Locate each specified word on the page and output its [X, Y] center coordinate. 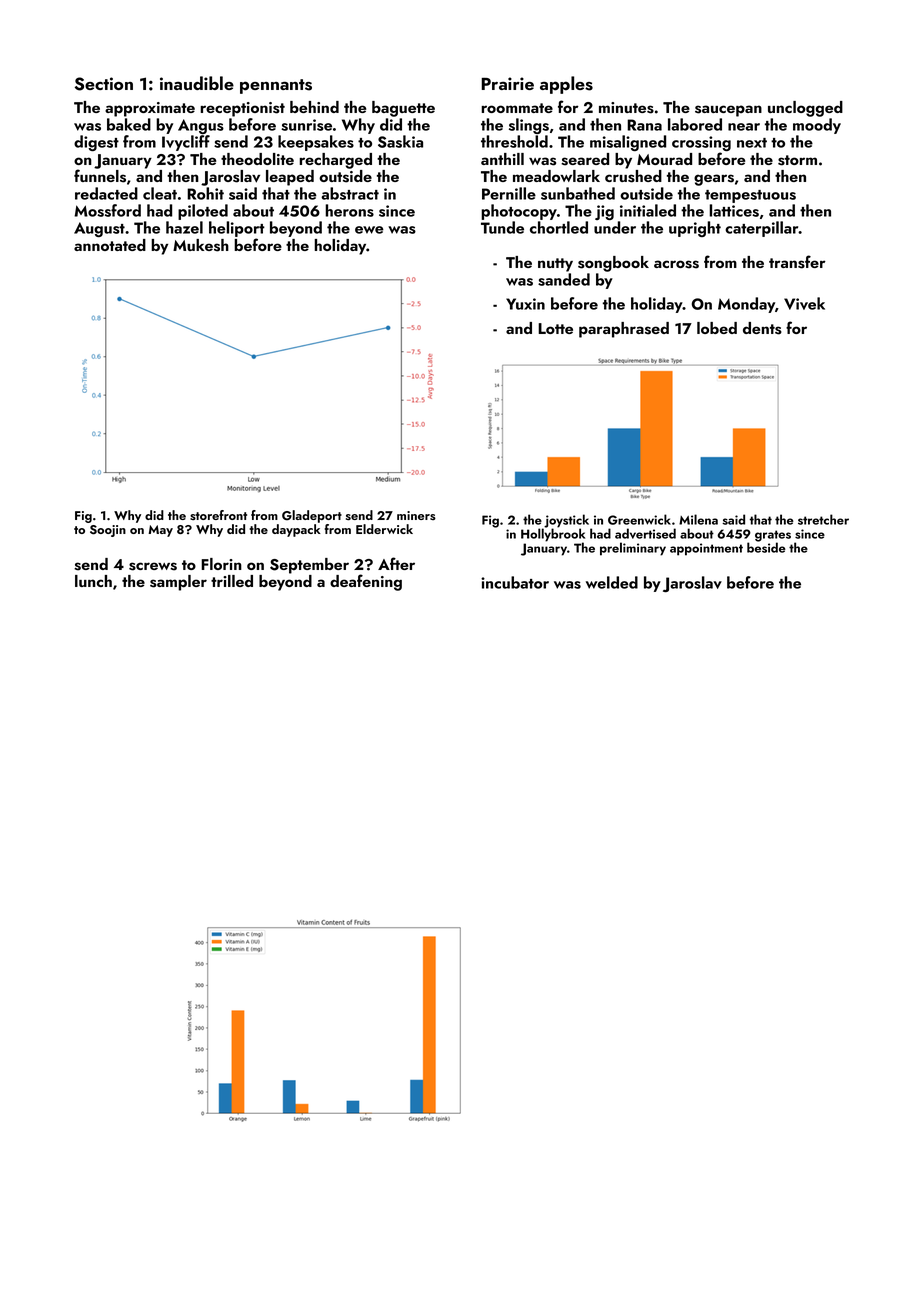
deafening [366, 582]
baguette [403, 109]
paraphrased [624, 330]
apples [566, 85]
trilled [232, 581]
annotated [110, 245]
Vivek [804, 303]
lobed [717, 328]
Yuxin [525, 304]
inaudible [197, 83]
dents [762, 328]
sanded [564, 279]
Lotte [555, 328]
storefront [218, 515]
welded [612, 582]
